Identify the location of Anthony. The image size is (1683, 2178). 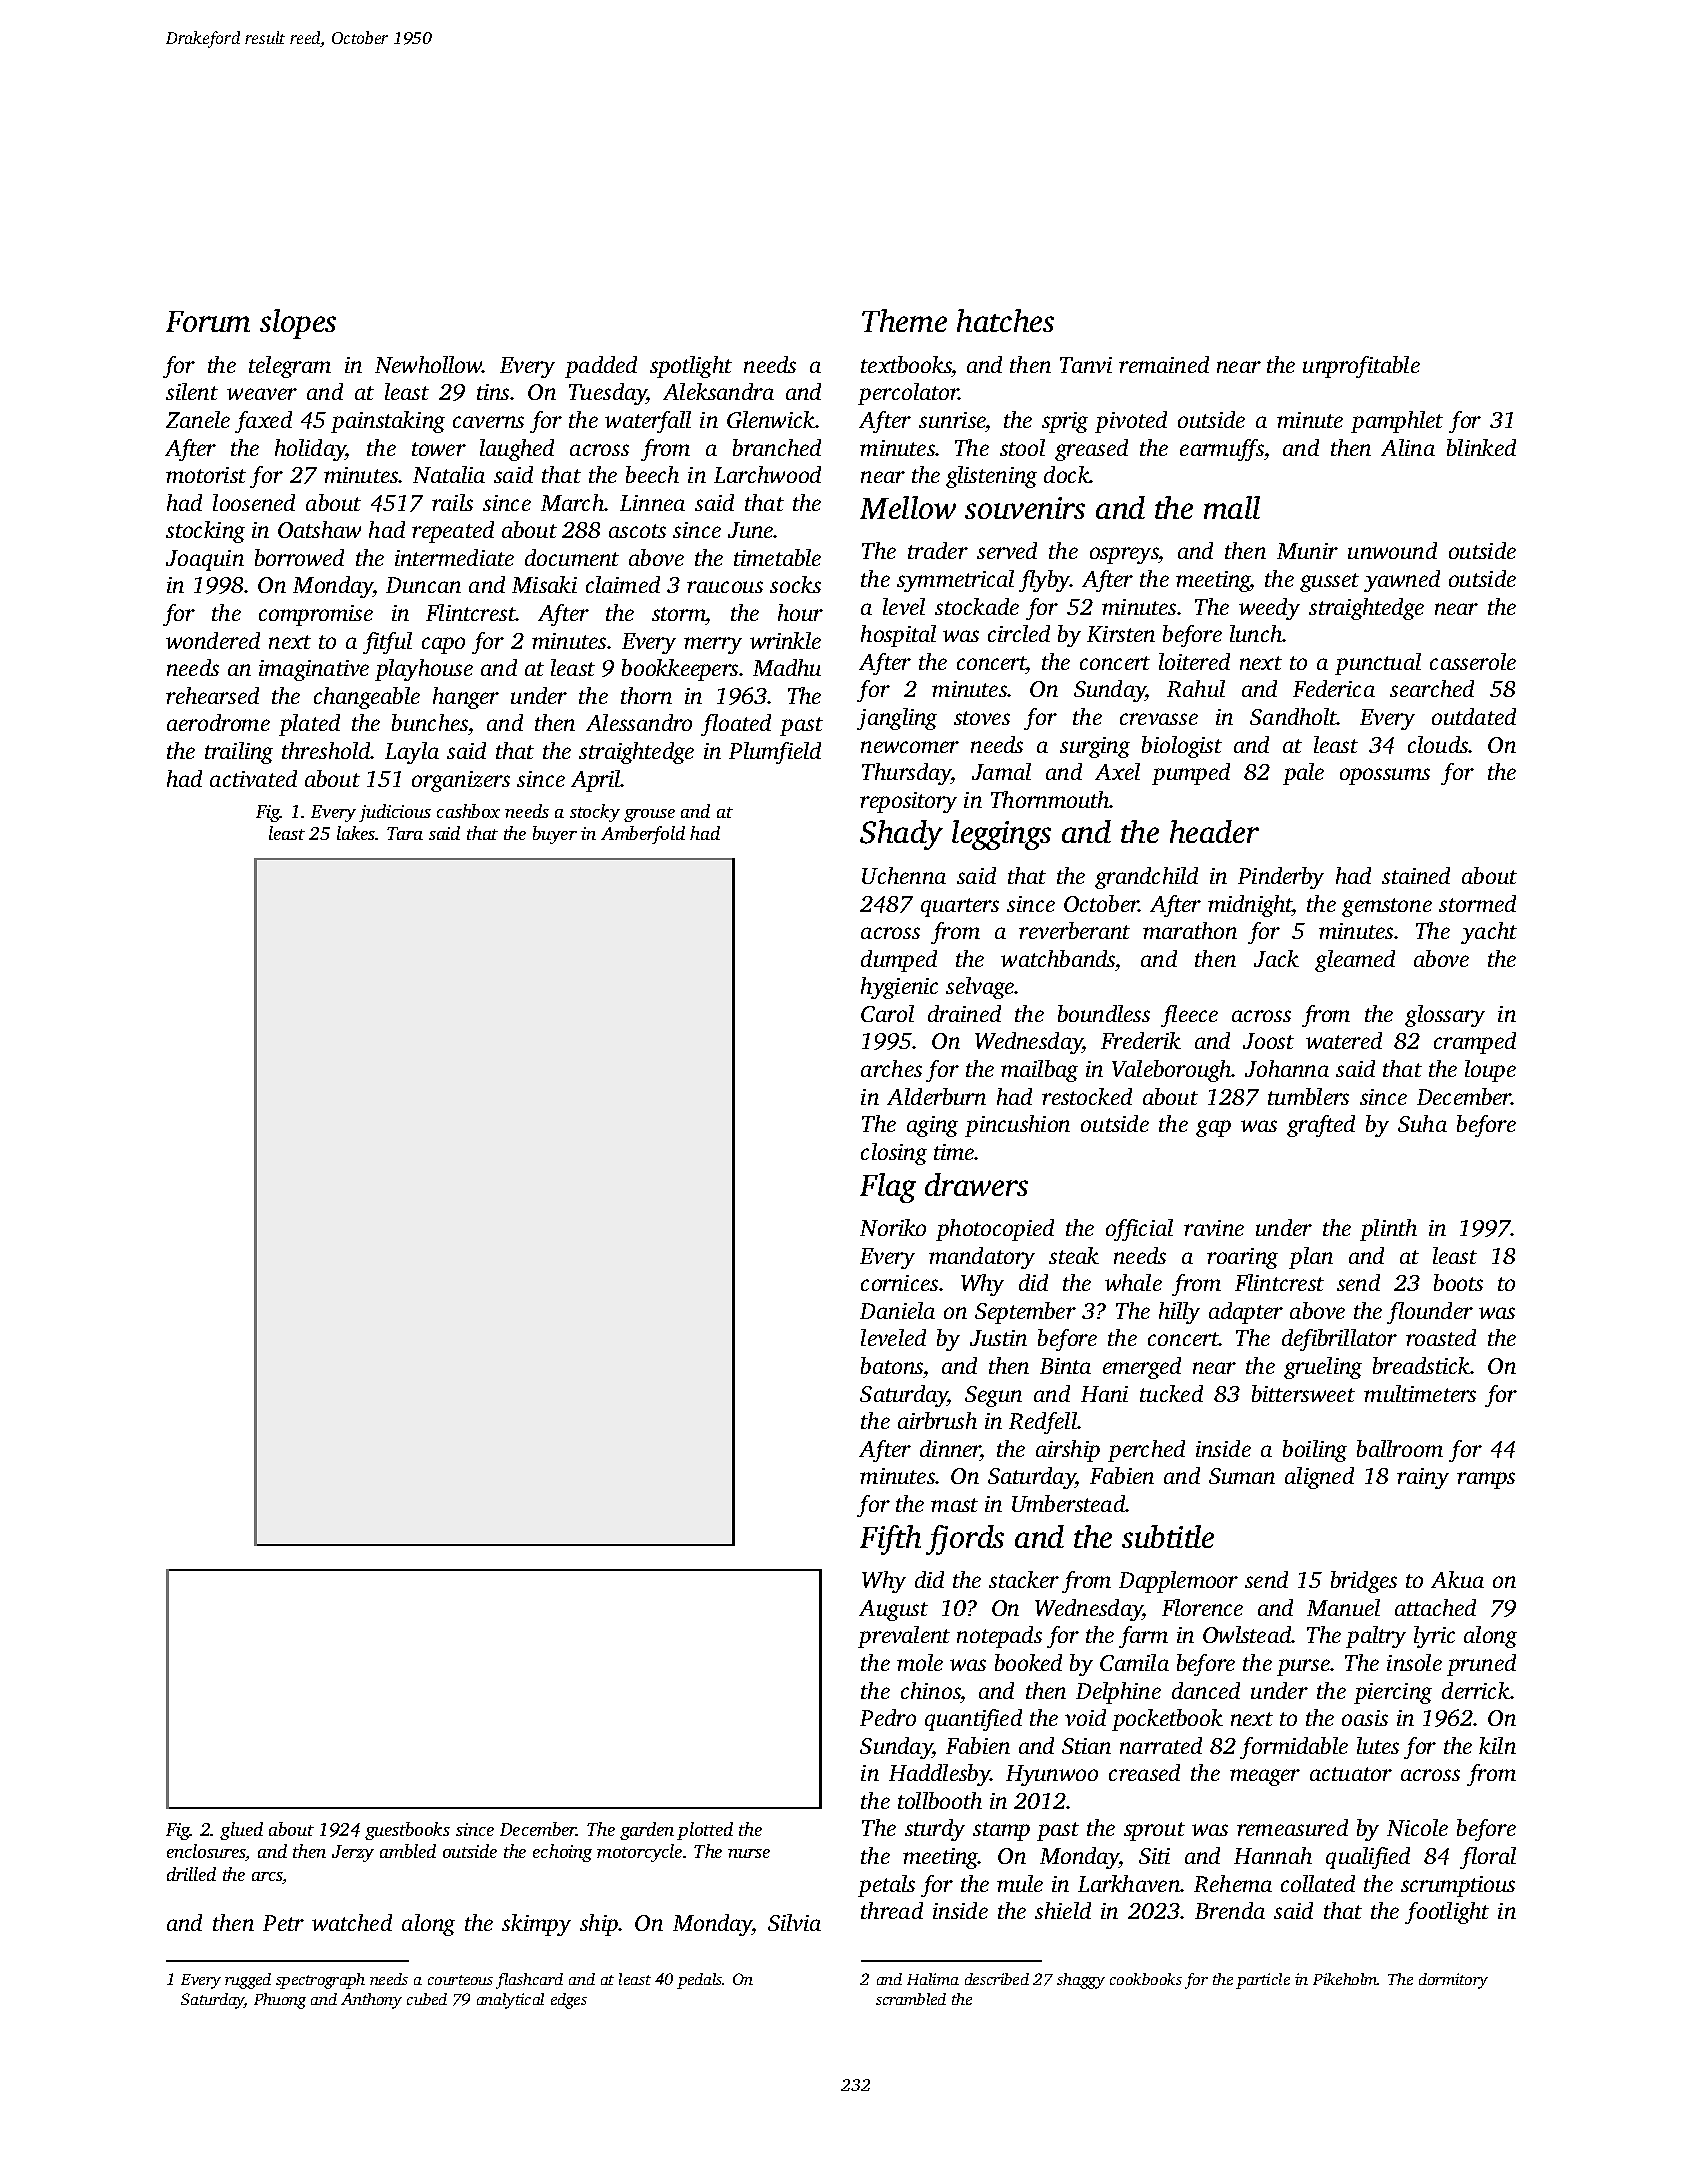
(371, 2001).
